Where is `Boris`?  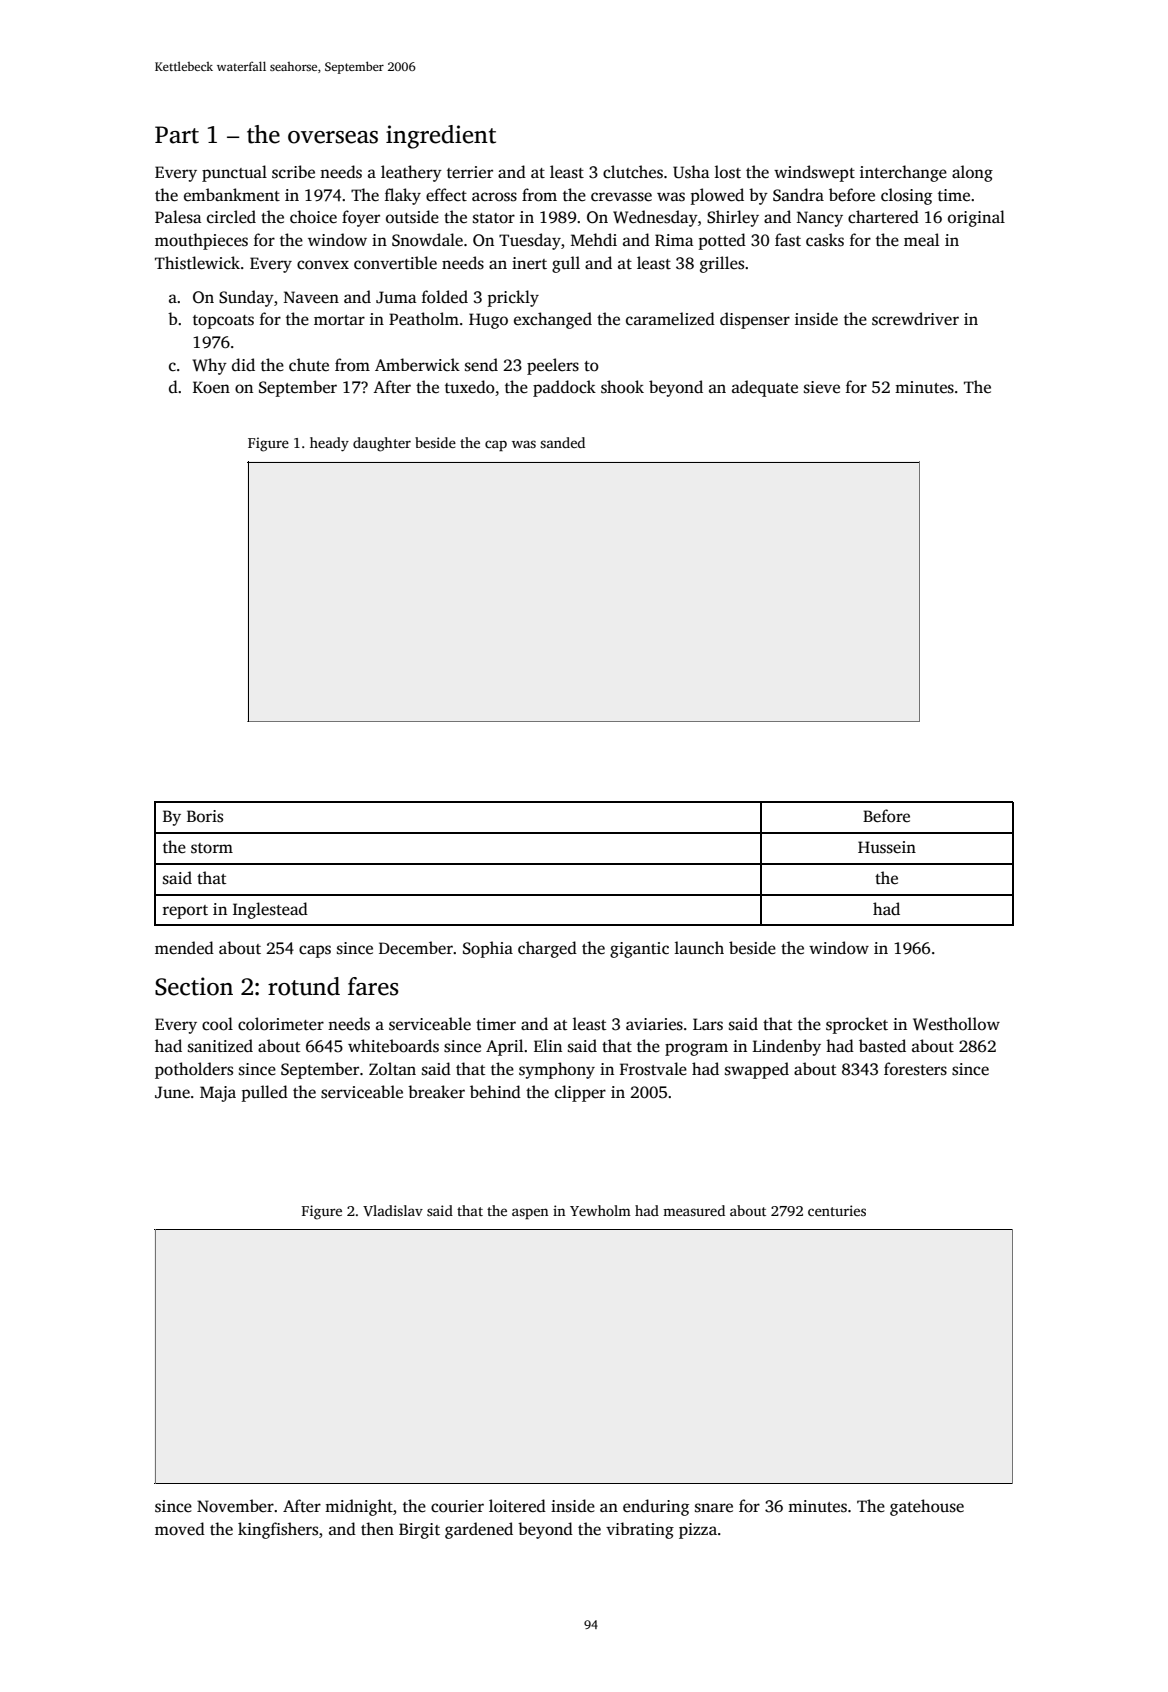
Boris is located at coordinates (205, 816).
